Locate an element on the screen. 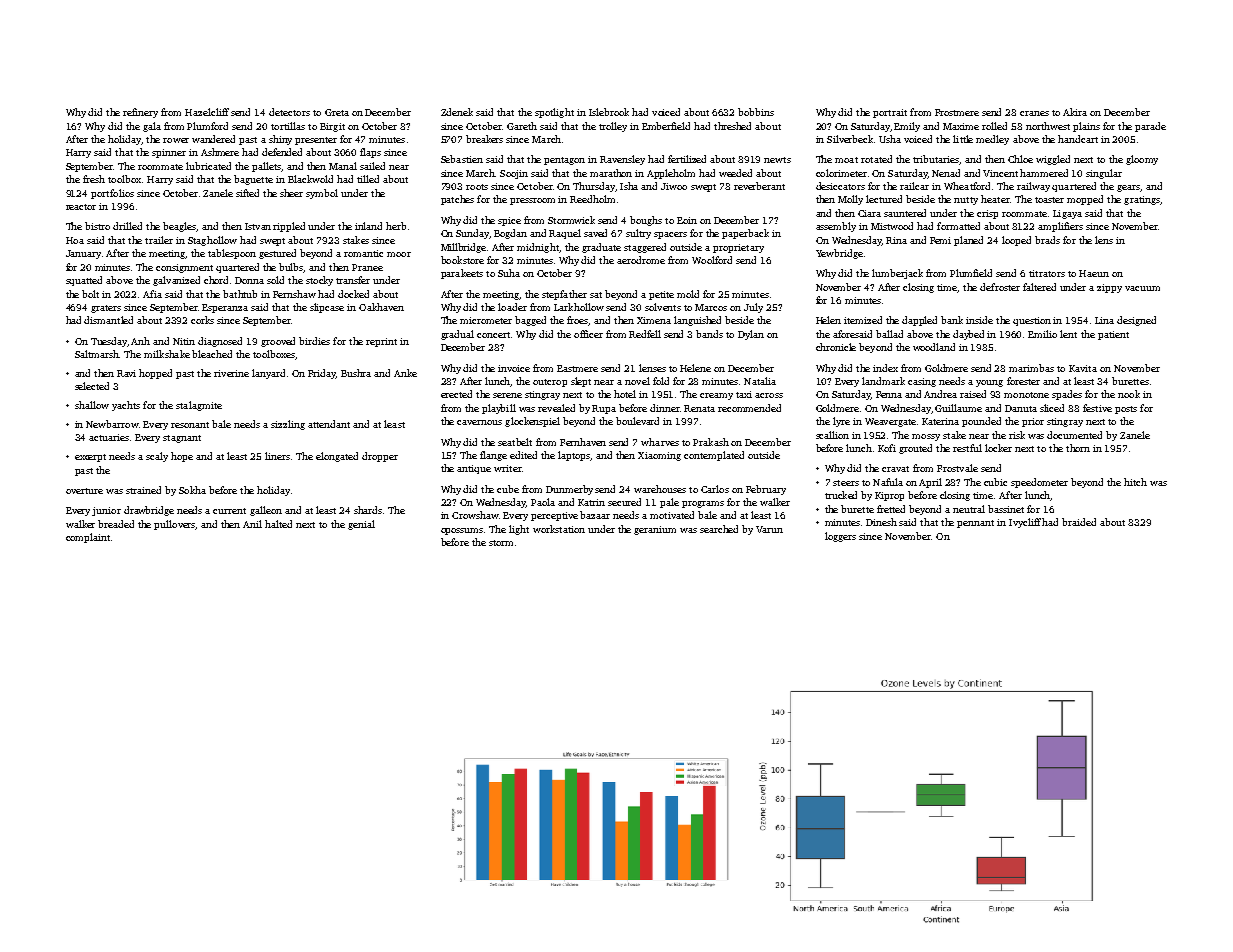  detectors is located at coordinates (289, 112).
